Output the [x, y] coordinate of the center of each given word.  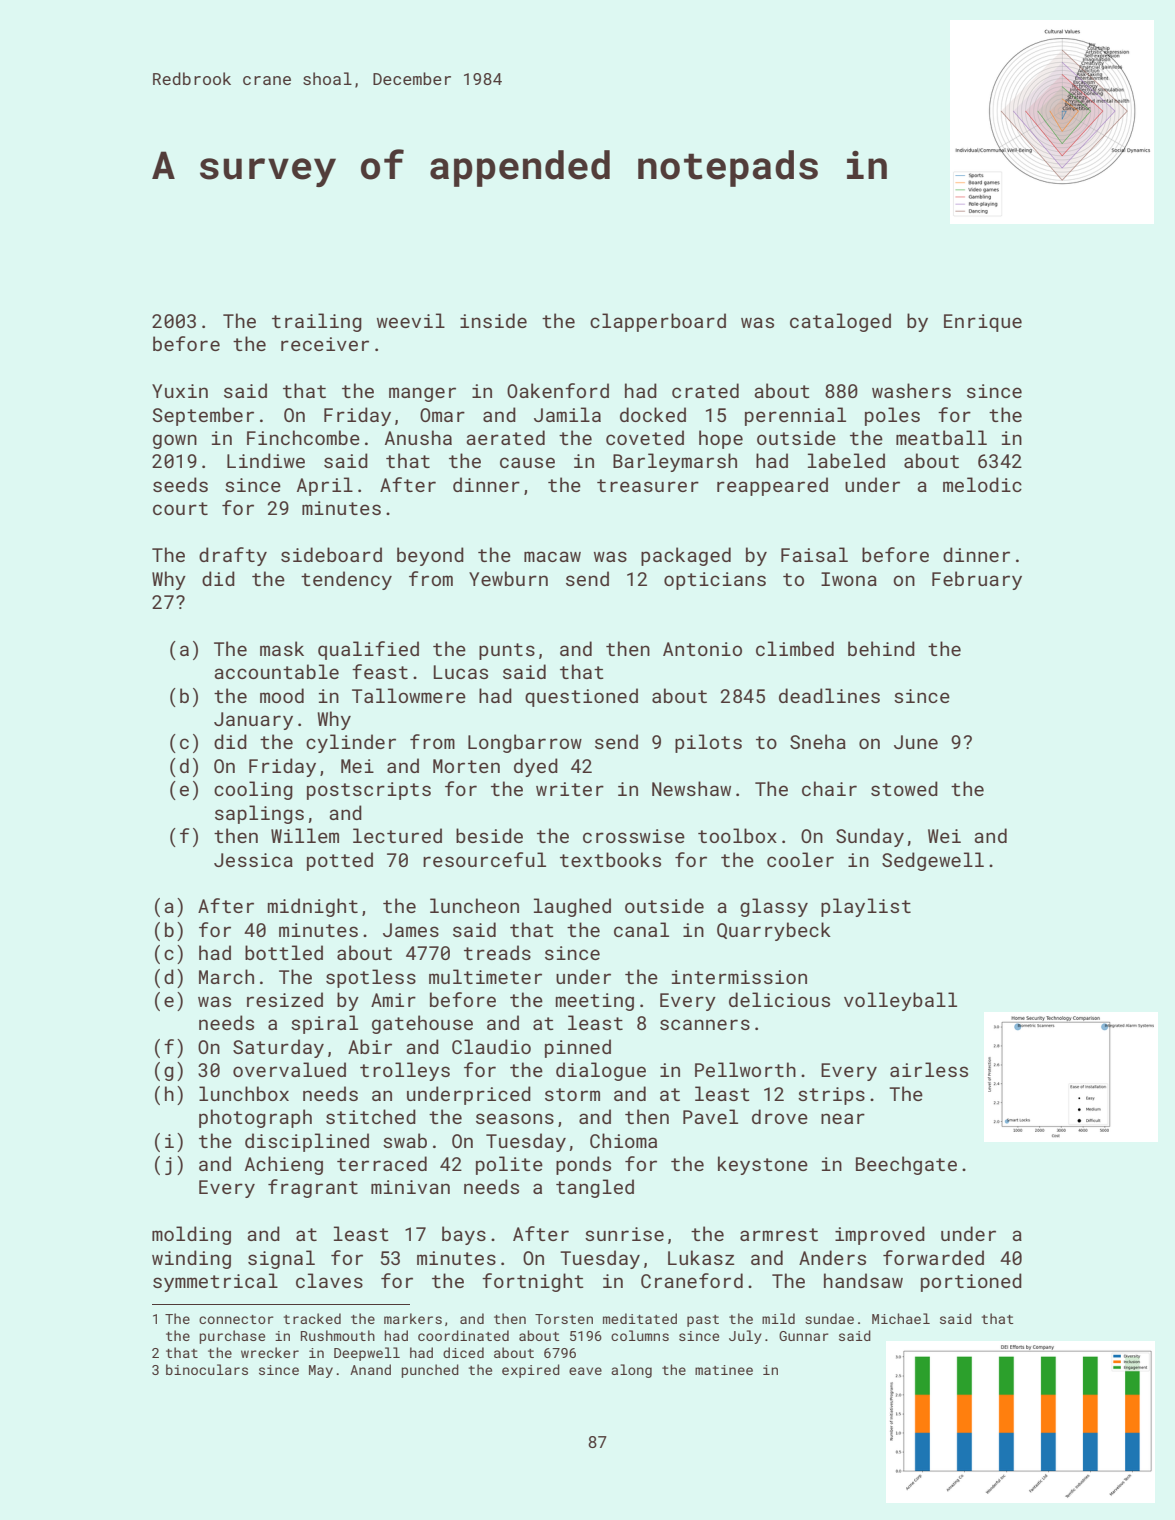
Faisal [814, 554]
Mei [357, 766]
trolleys [405, 1071]
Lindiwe [266, 460]
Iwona [849, 579]
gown [175, 441]
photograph [255, 1118]
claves [329, 1280]
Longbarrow [525, 743]
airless [929, 1069]
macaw [552, 556]
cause [527, 462]
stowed [904, 788]
